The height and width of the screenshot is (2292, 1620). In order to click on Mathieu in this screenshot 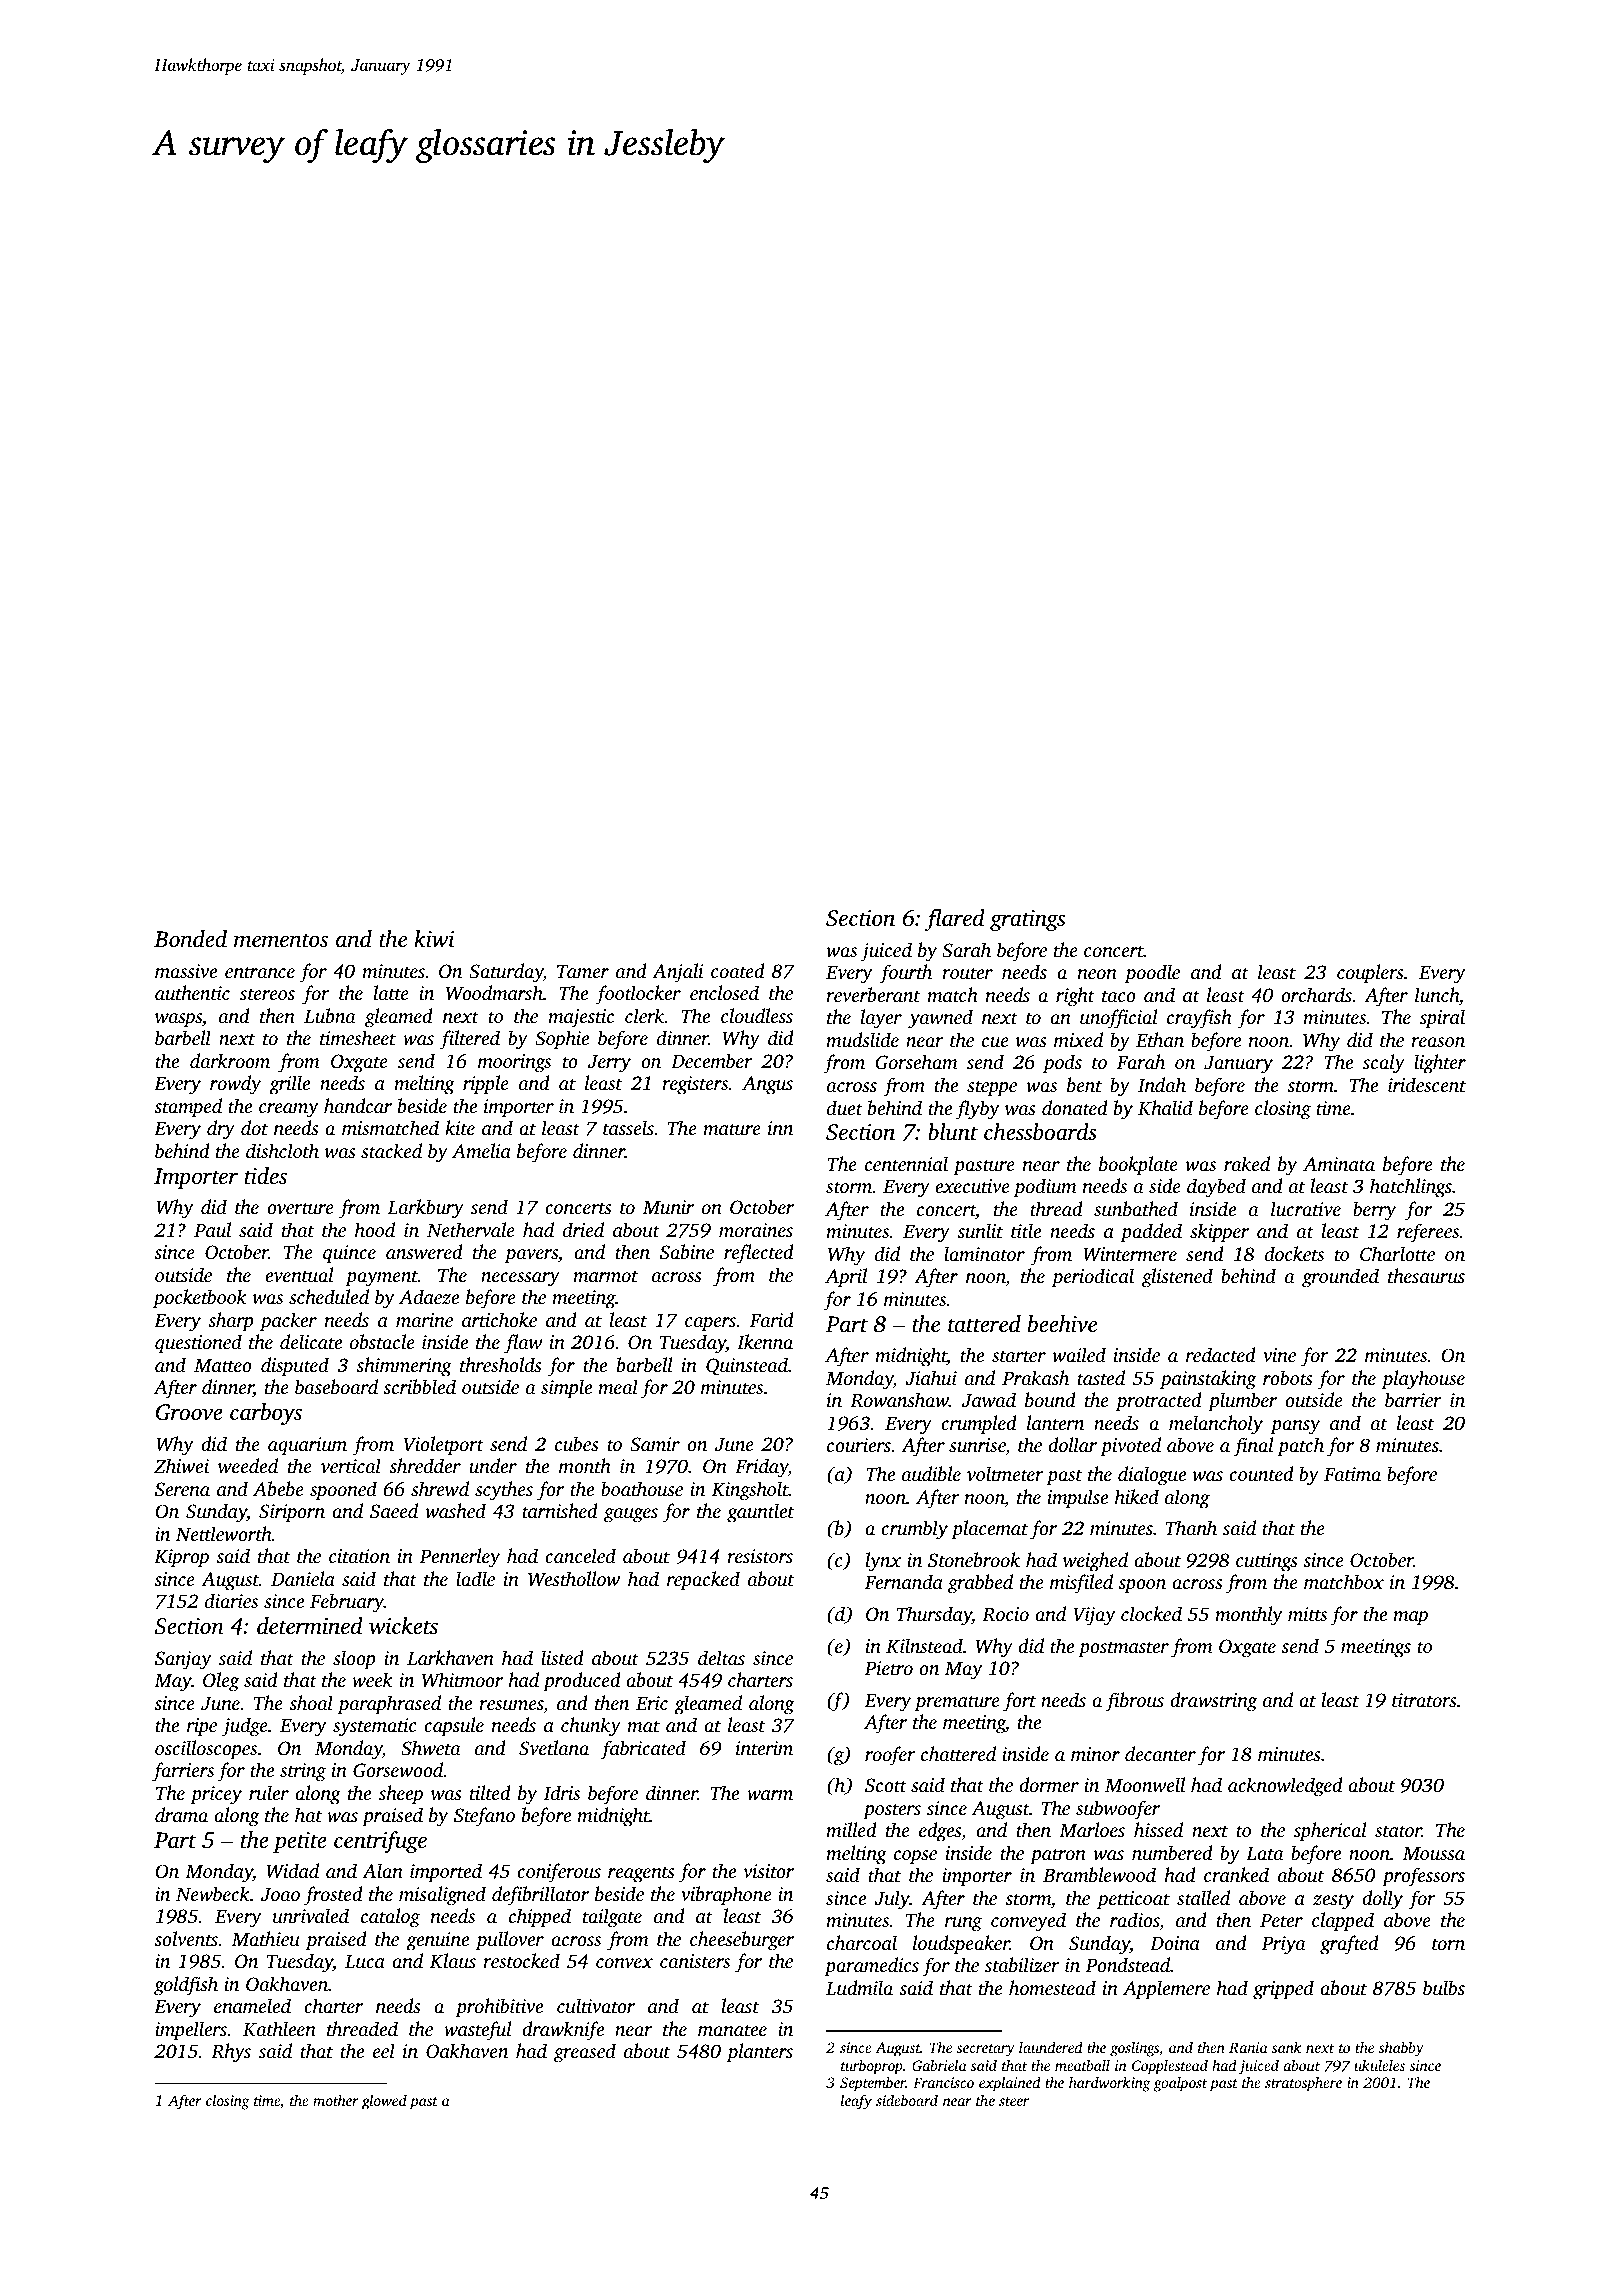, I will do `click(266, 1938)`.
